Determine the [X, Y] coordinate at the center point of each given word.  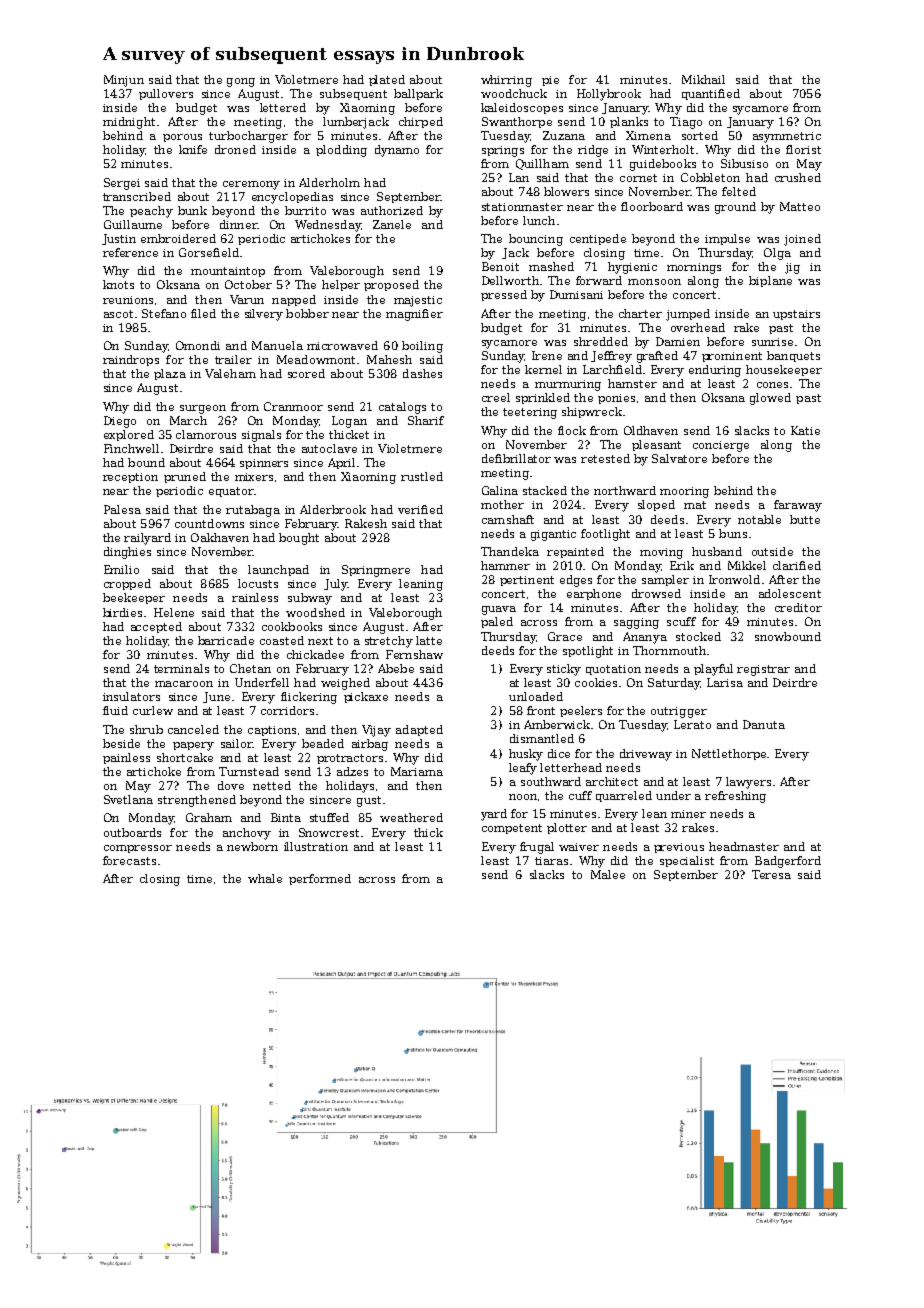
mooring [684, 492]
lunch [539, 220]
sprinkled [543, 398]
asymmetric [787, 137]
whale [265, 878]
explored [129, 435]
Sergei [122, 184]
